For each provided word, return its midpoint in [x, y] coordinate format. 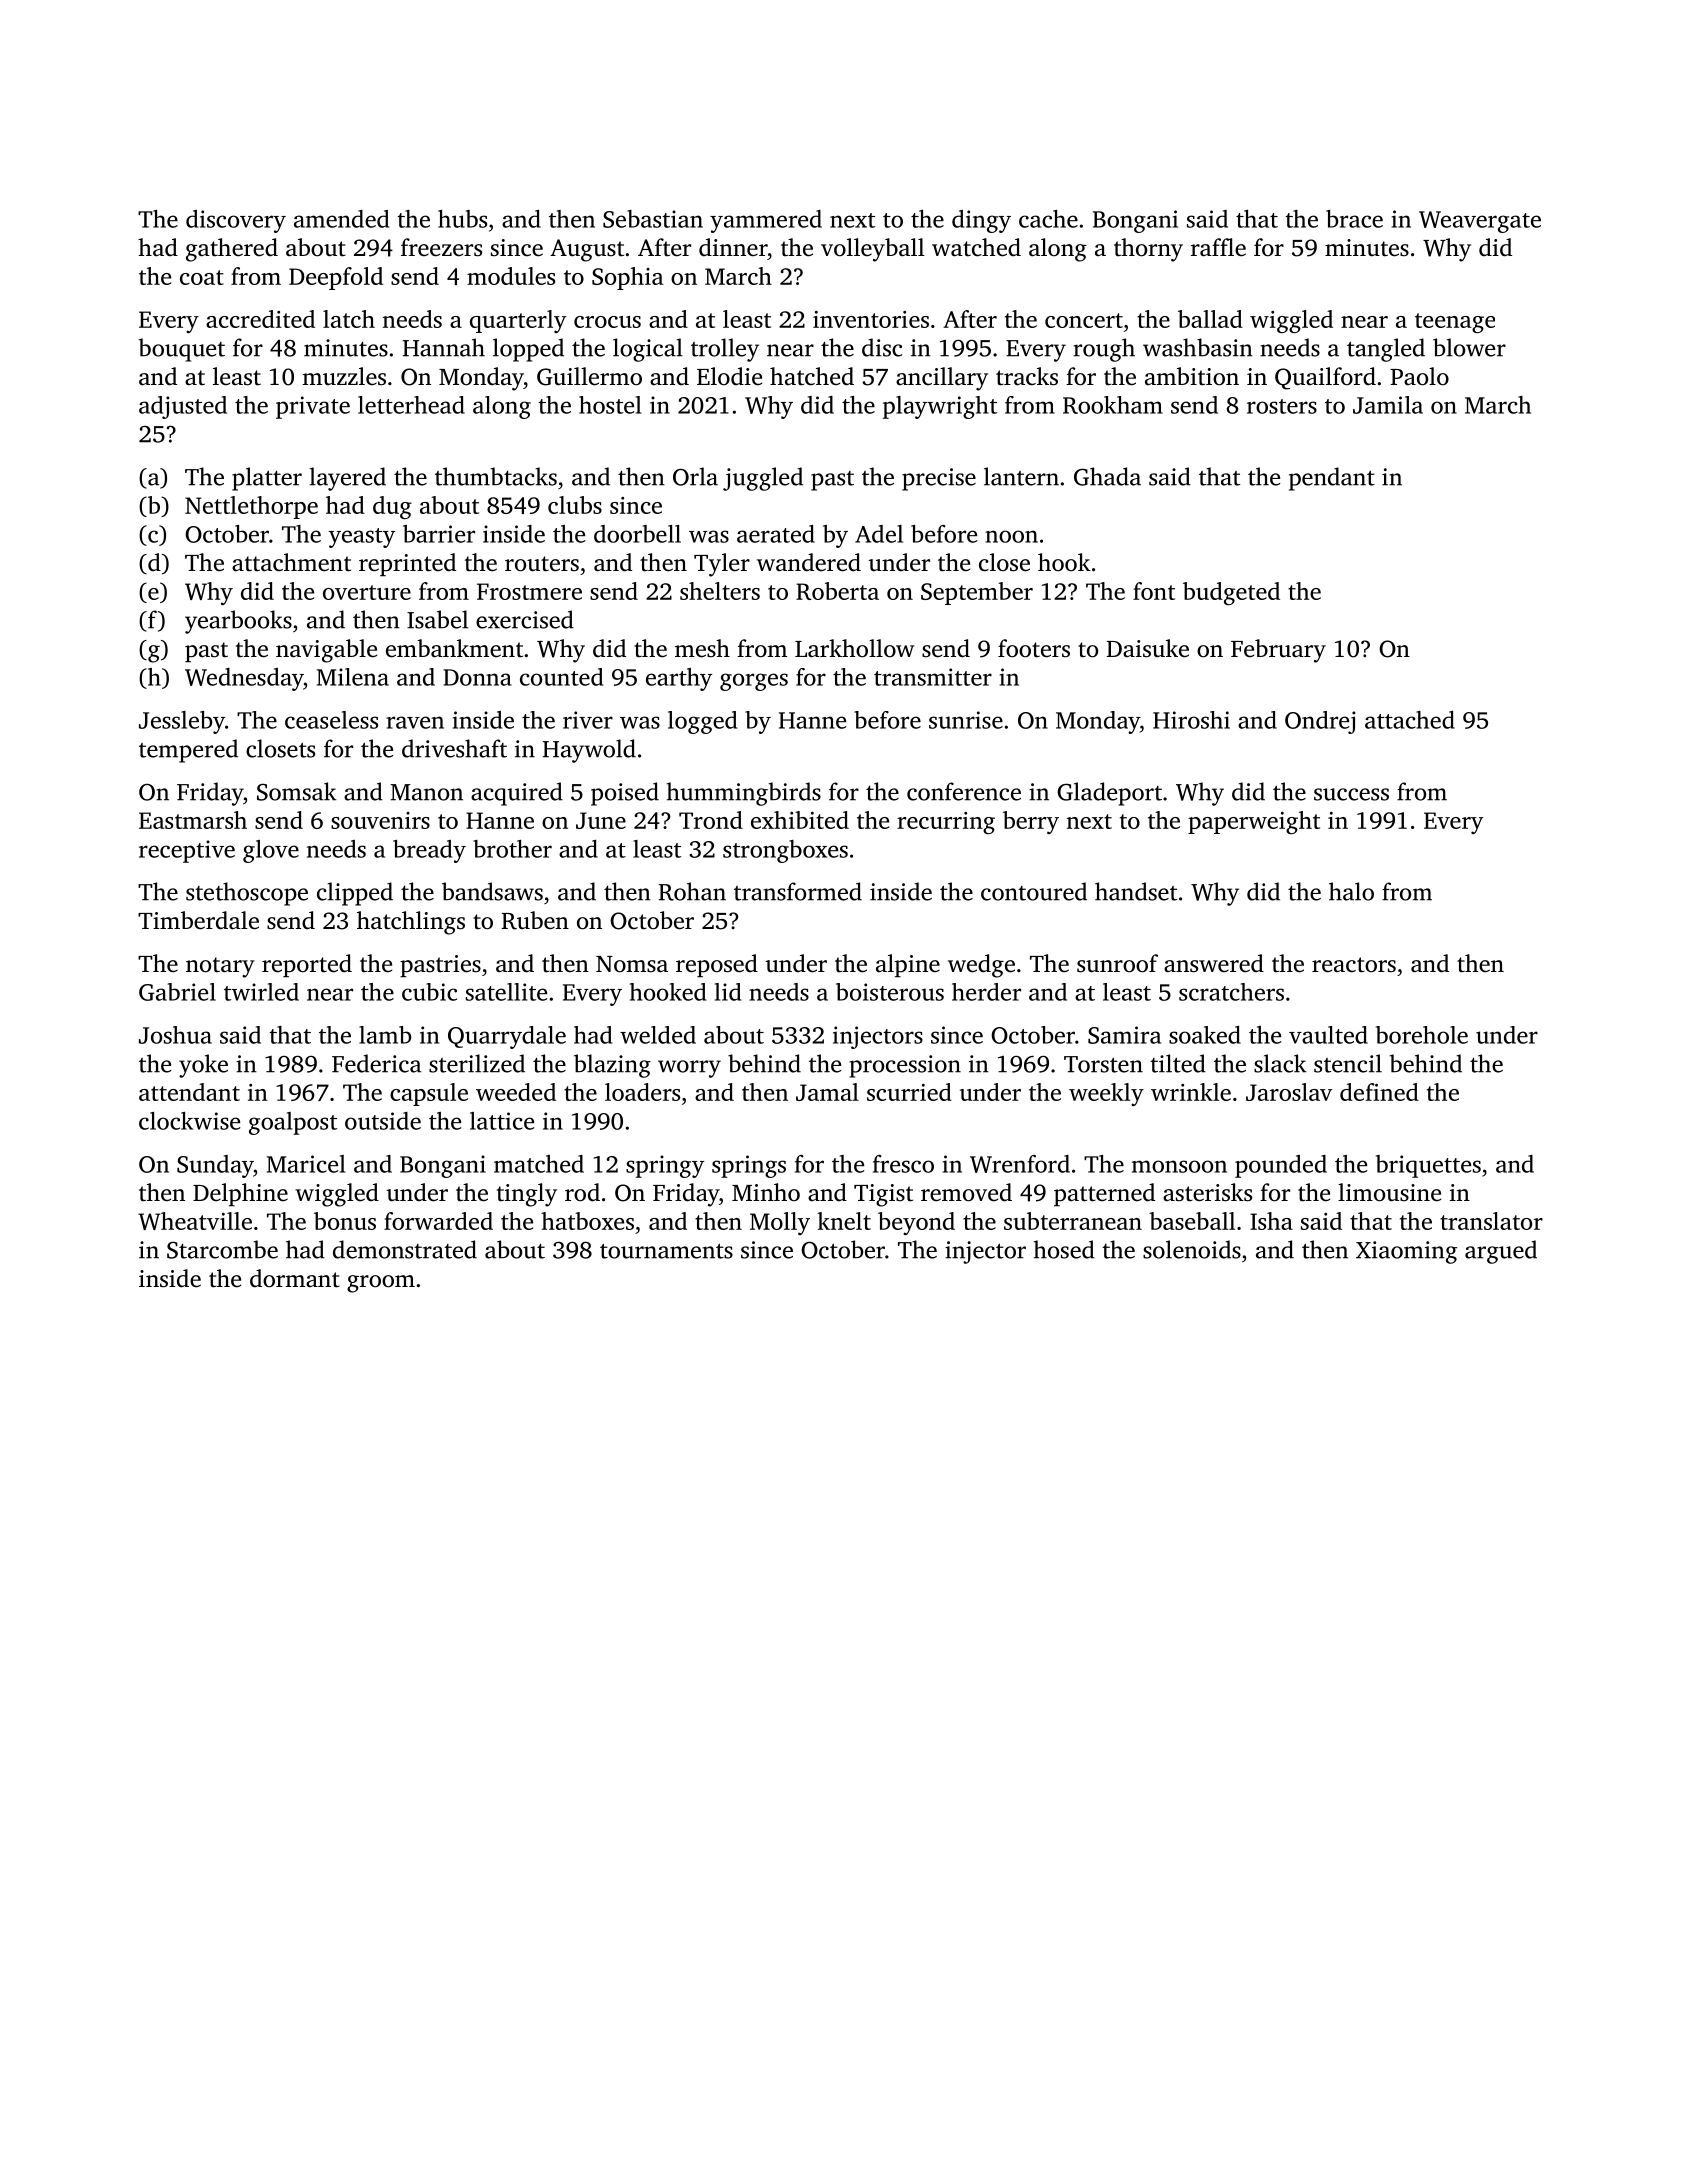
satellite [506, 992]
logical [648, 350]
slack [1280, 1063]
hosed [1064, 1249]
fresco [903, 1164]
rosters [1282, 406]
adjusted [183, 407]
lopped [528, 350]
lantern [1021, 476]
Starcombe [222, 1249]
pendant [1332, 479]
